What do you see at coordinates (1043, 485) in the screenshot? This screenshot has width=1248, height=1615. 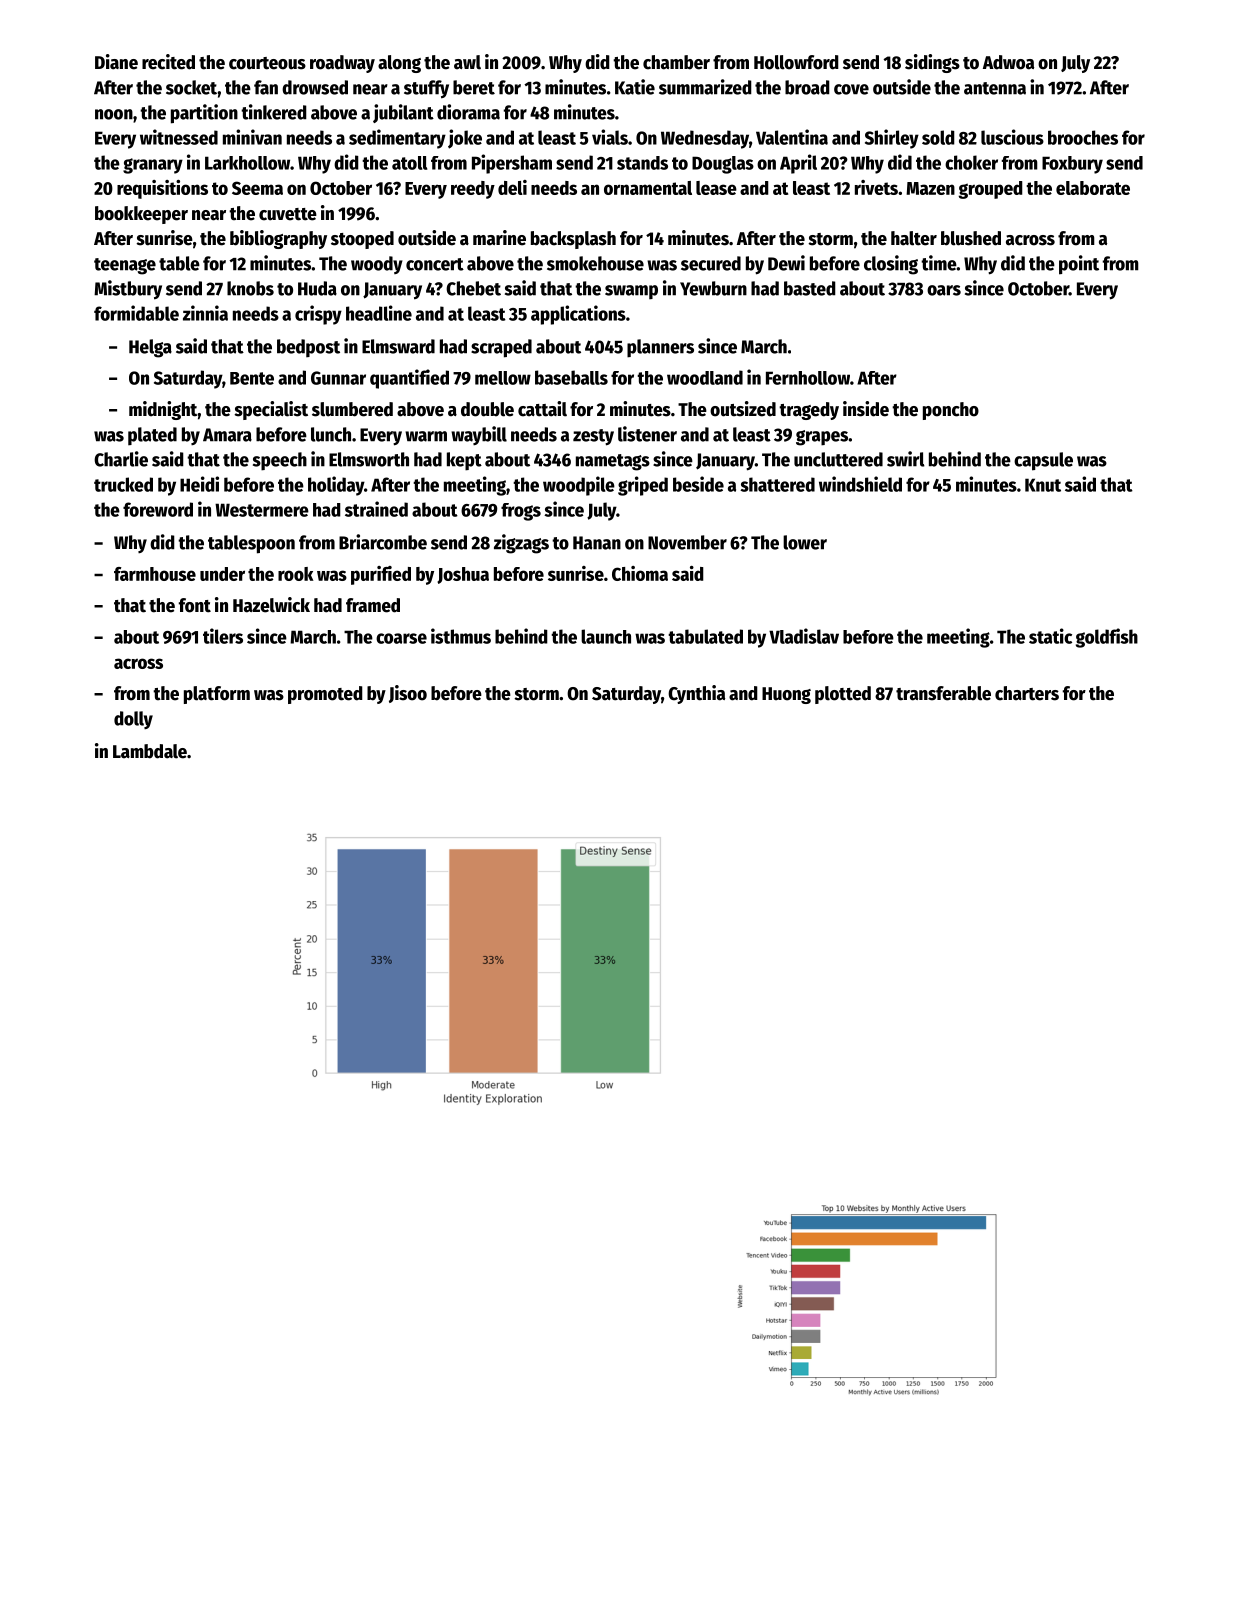 I see `Knut` at bounding box center [1043, 485].
